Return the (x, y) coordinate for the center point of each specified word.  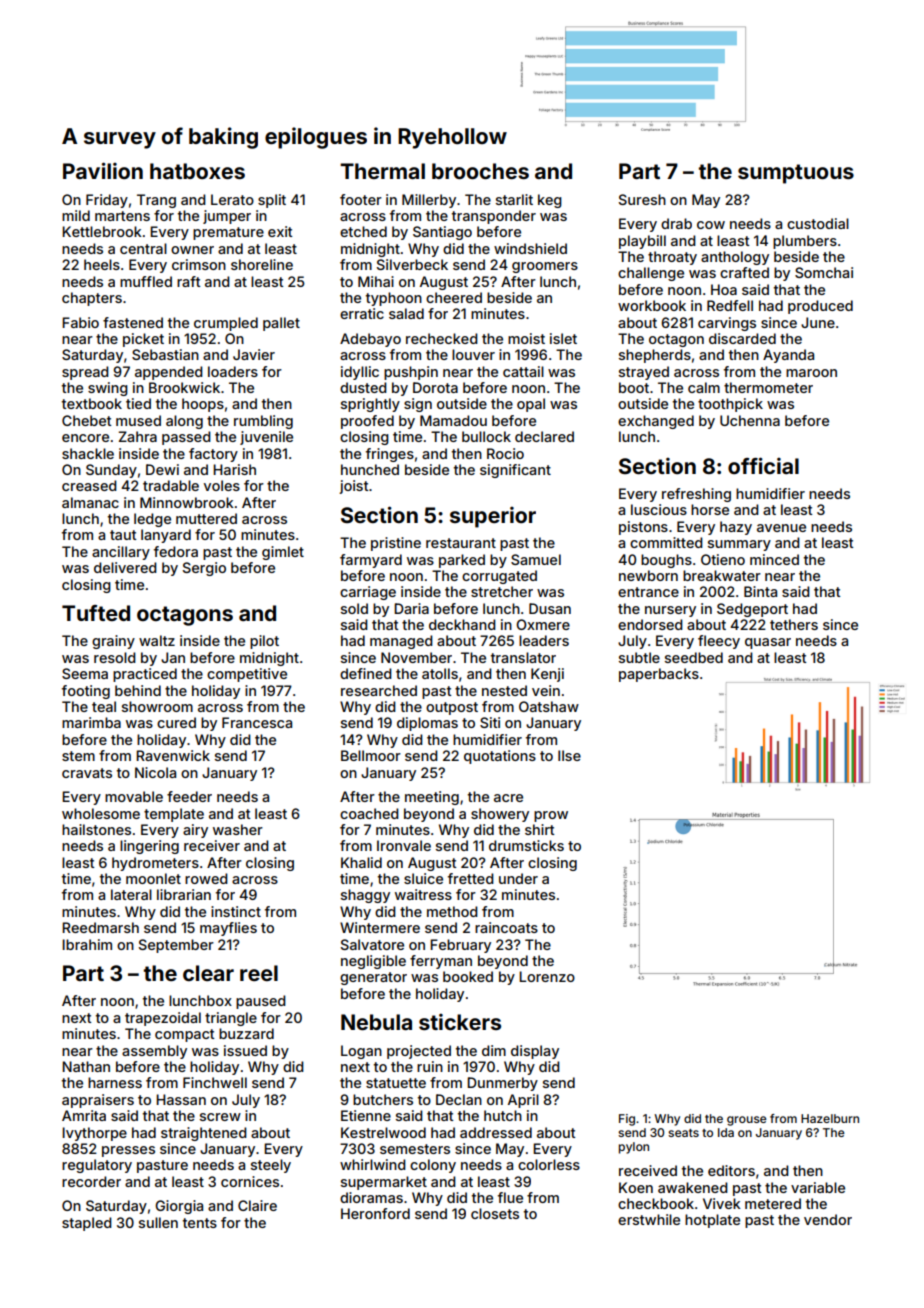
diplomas (427, 724)
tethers (794, 624)
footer (361, 199)
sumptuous (796, 174)
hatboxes (197, 171)
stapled (87, 1224)
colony (433, 1166)
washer (238, 829)
